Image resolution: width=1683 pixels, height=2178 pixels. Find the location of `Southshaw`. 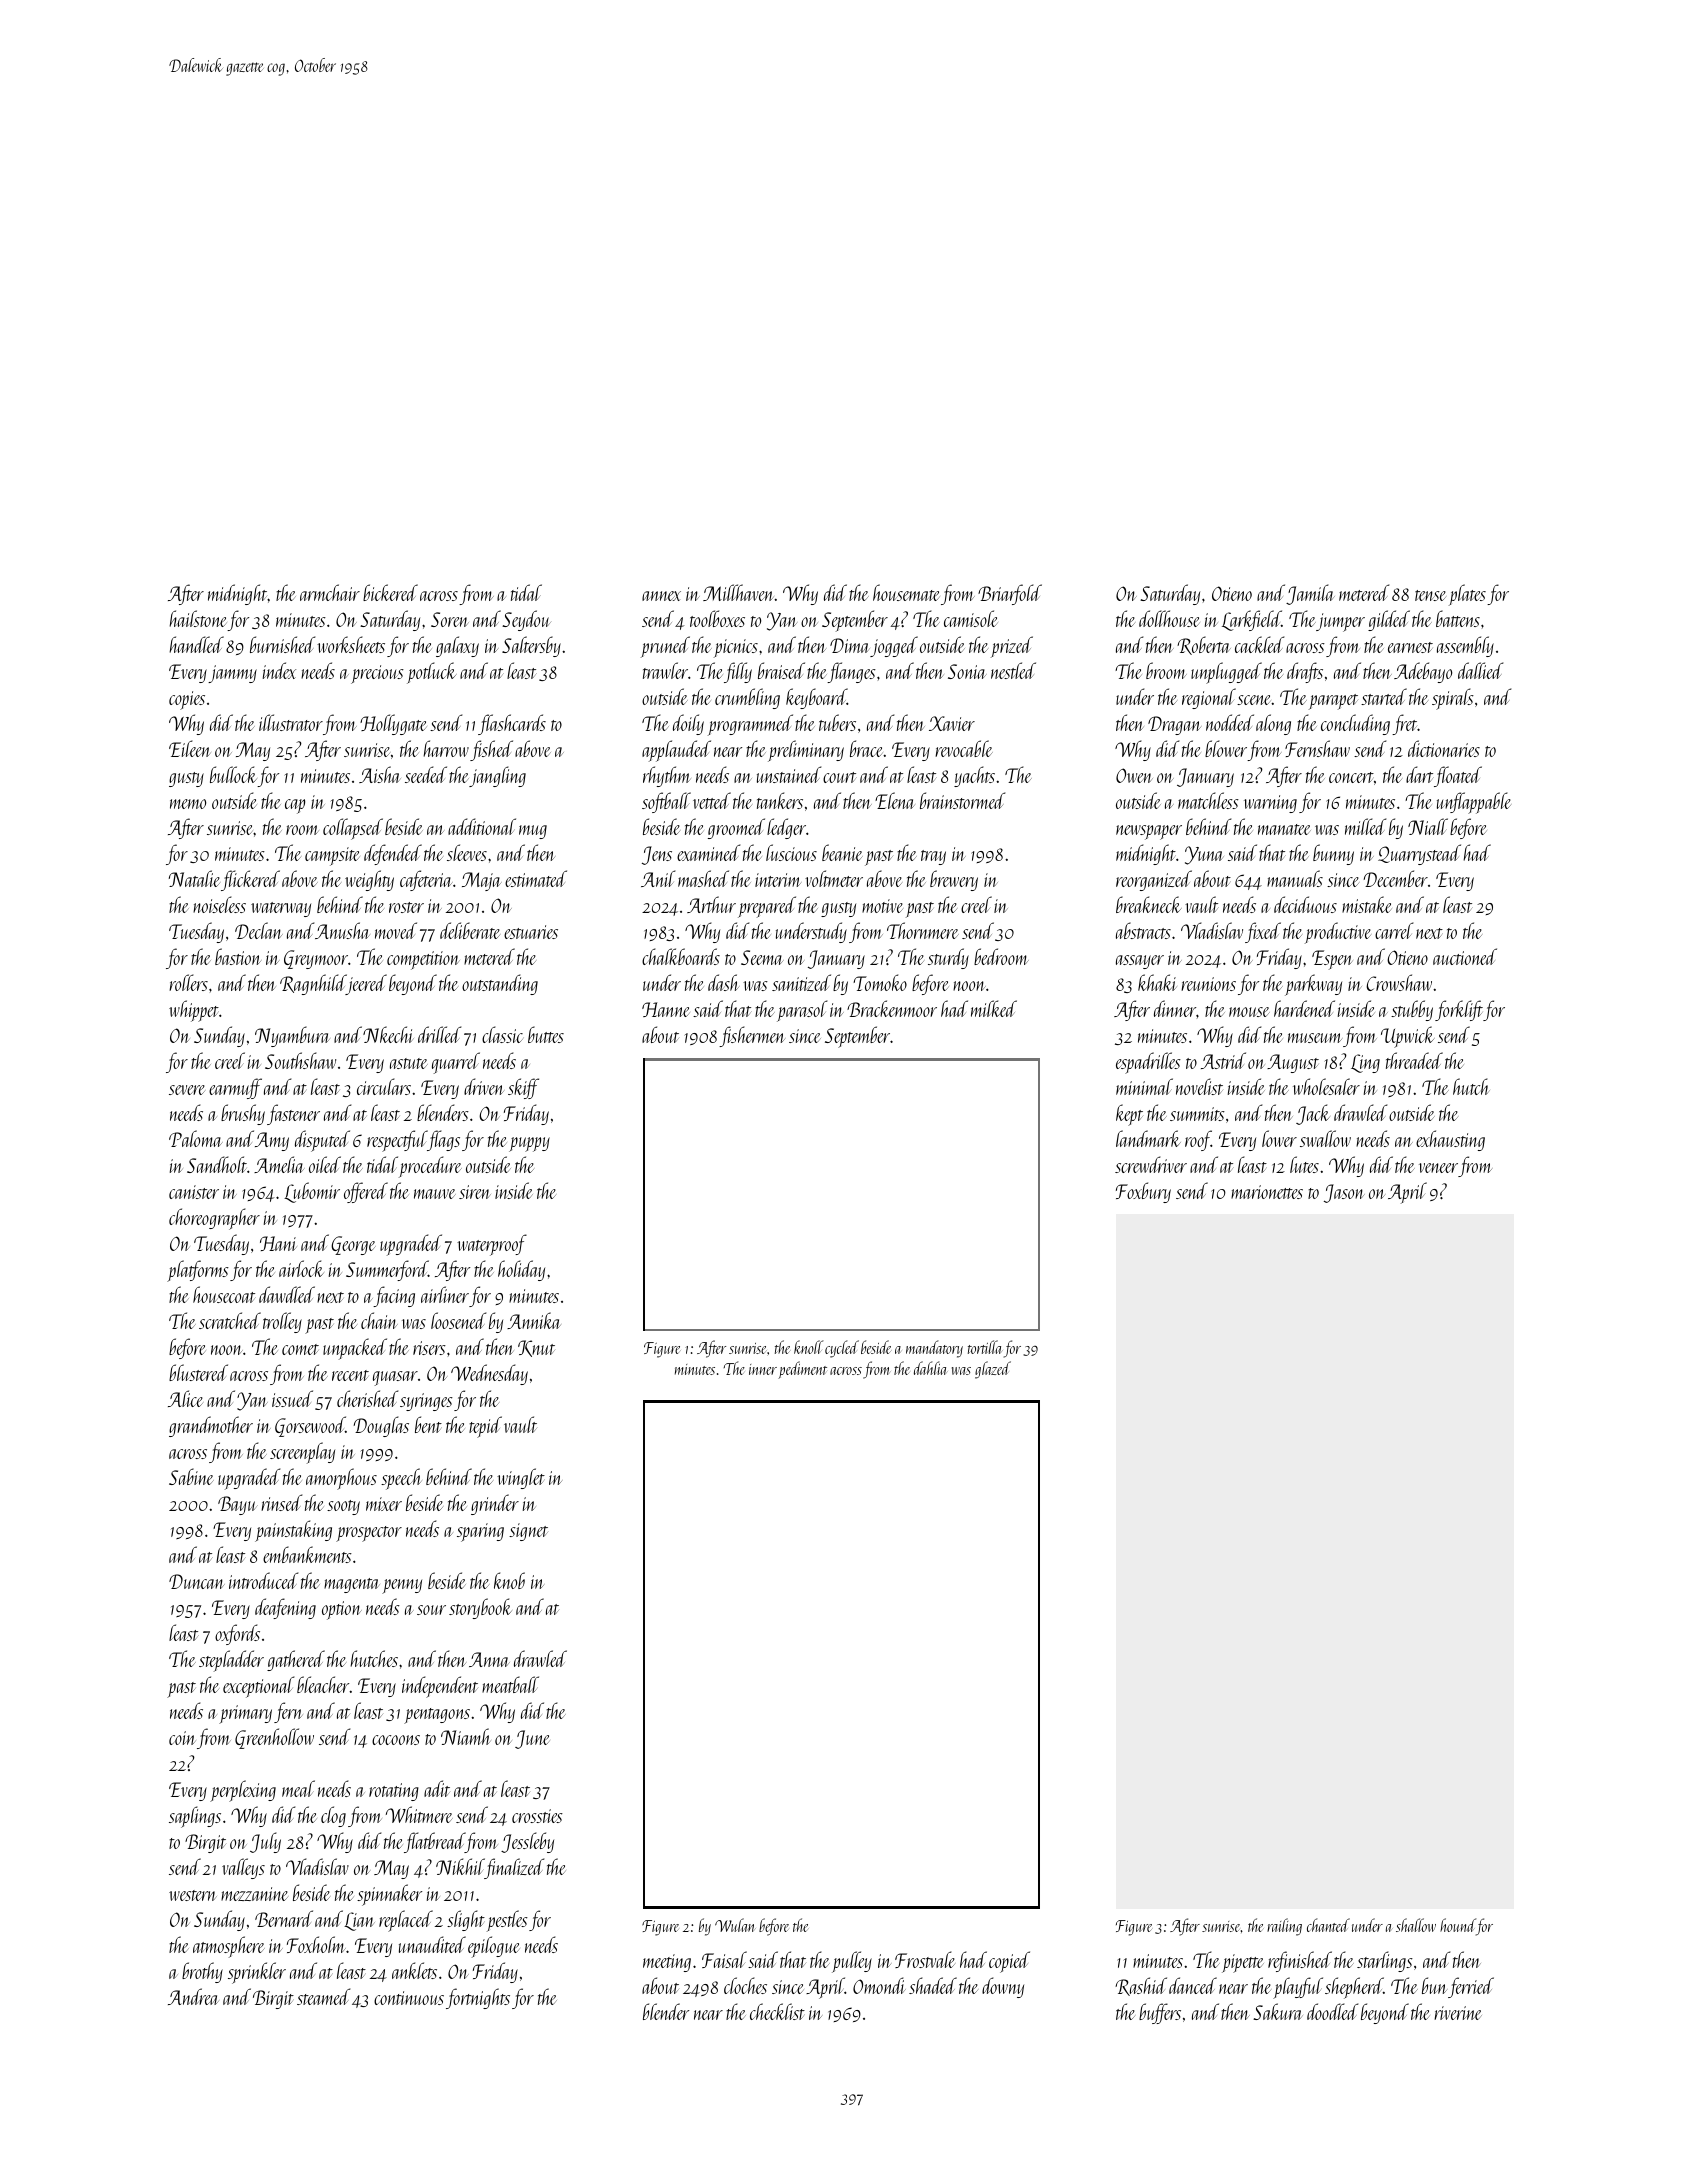

Southshaw is located at coordinates (300, 1060).
